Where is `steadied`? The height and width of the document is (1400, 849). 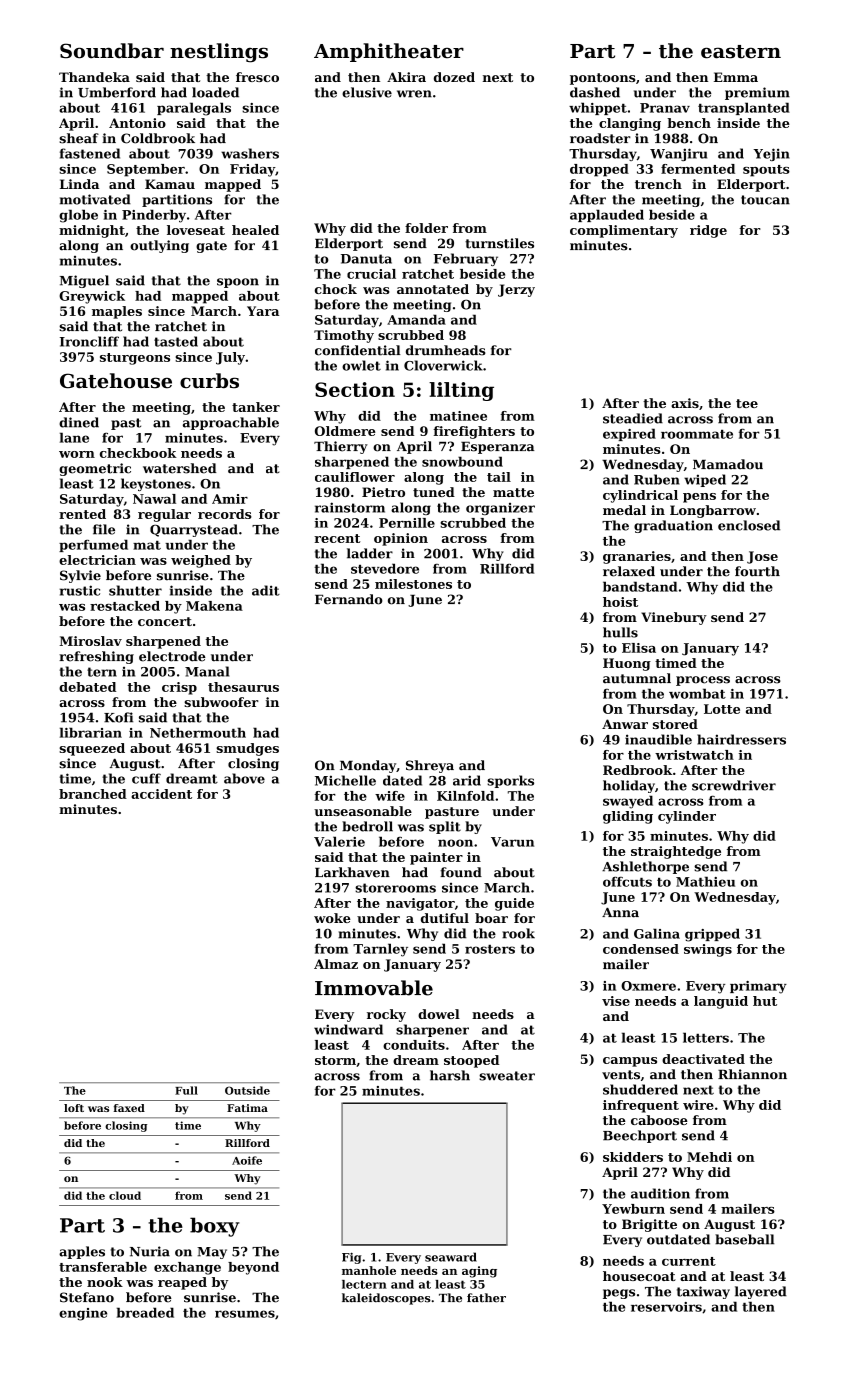
steadied is located at coordinates (633, 418).
